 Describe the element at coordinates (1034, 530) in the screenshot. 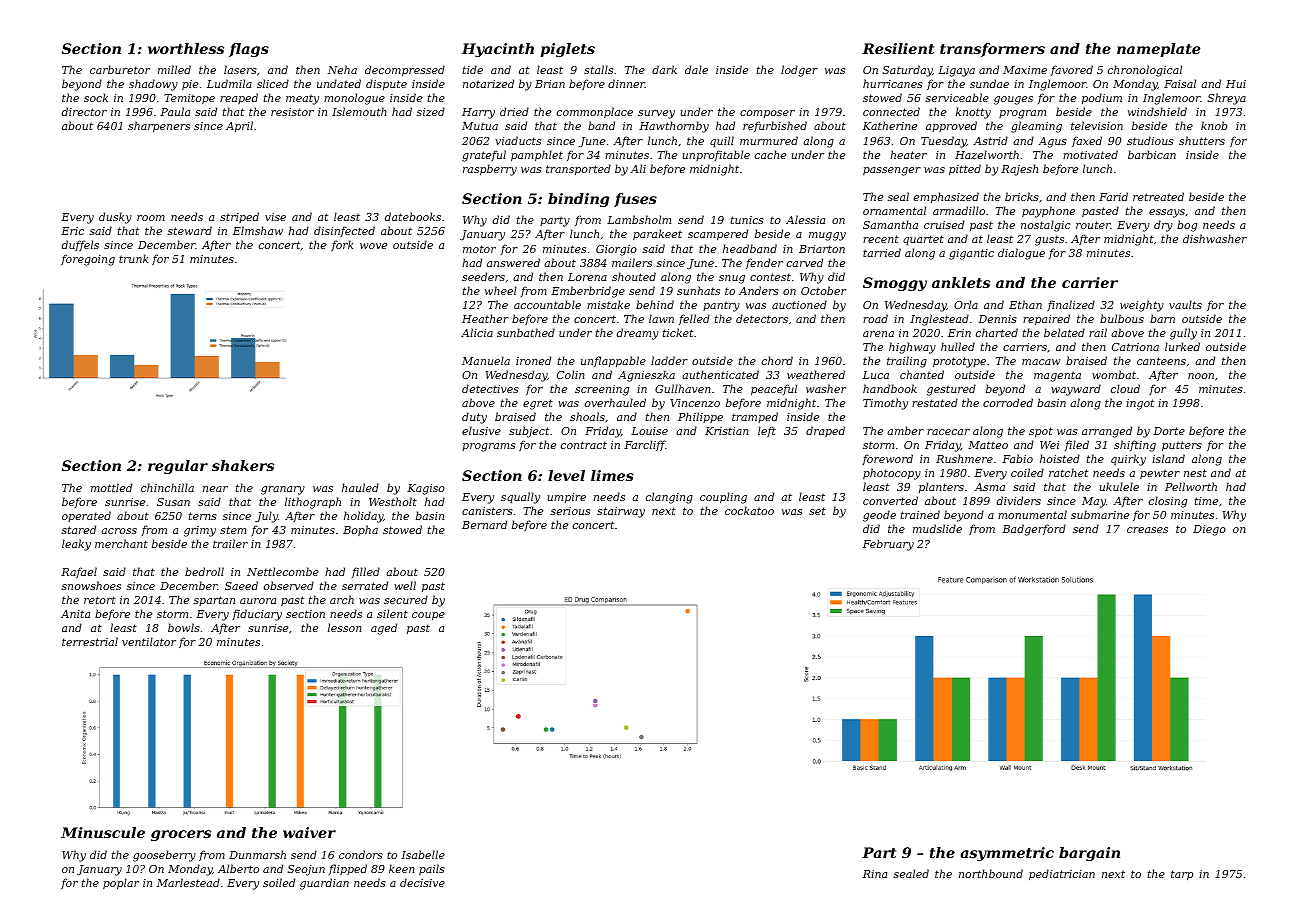

I see `Badgerford` at that location.
